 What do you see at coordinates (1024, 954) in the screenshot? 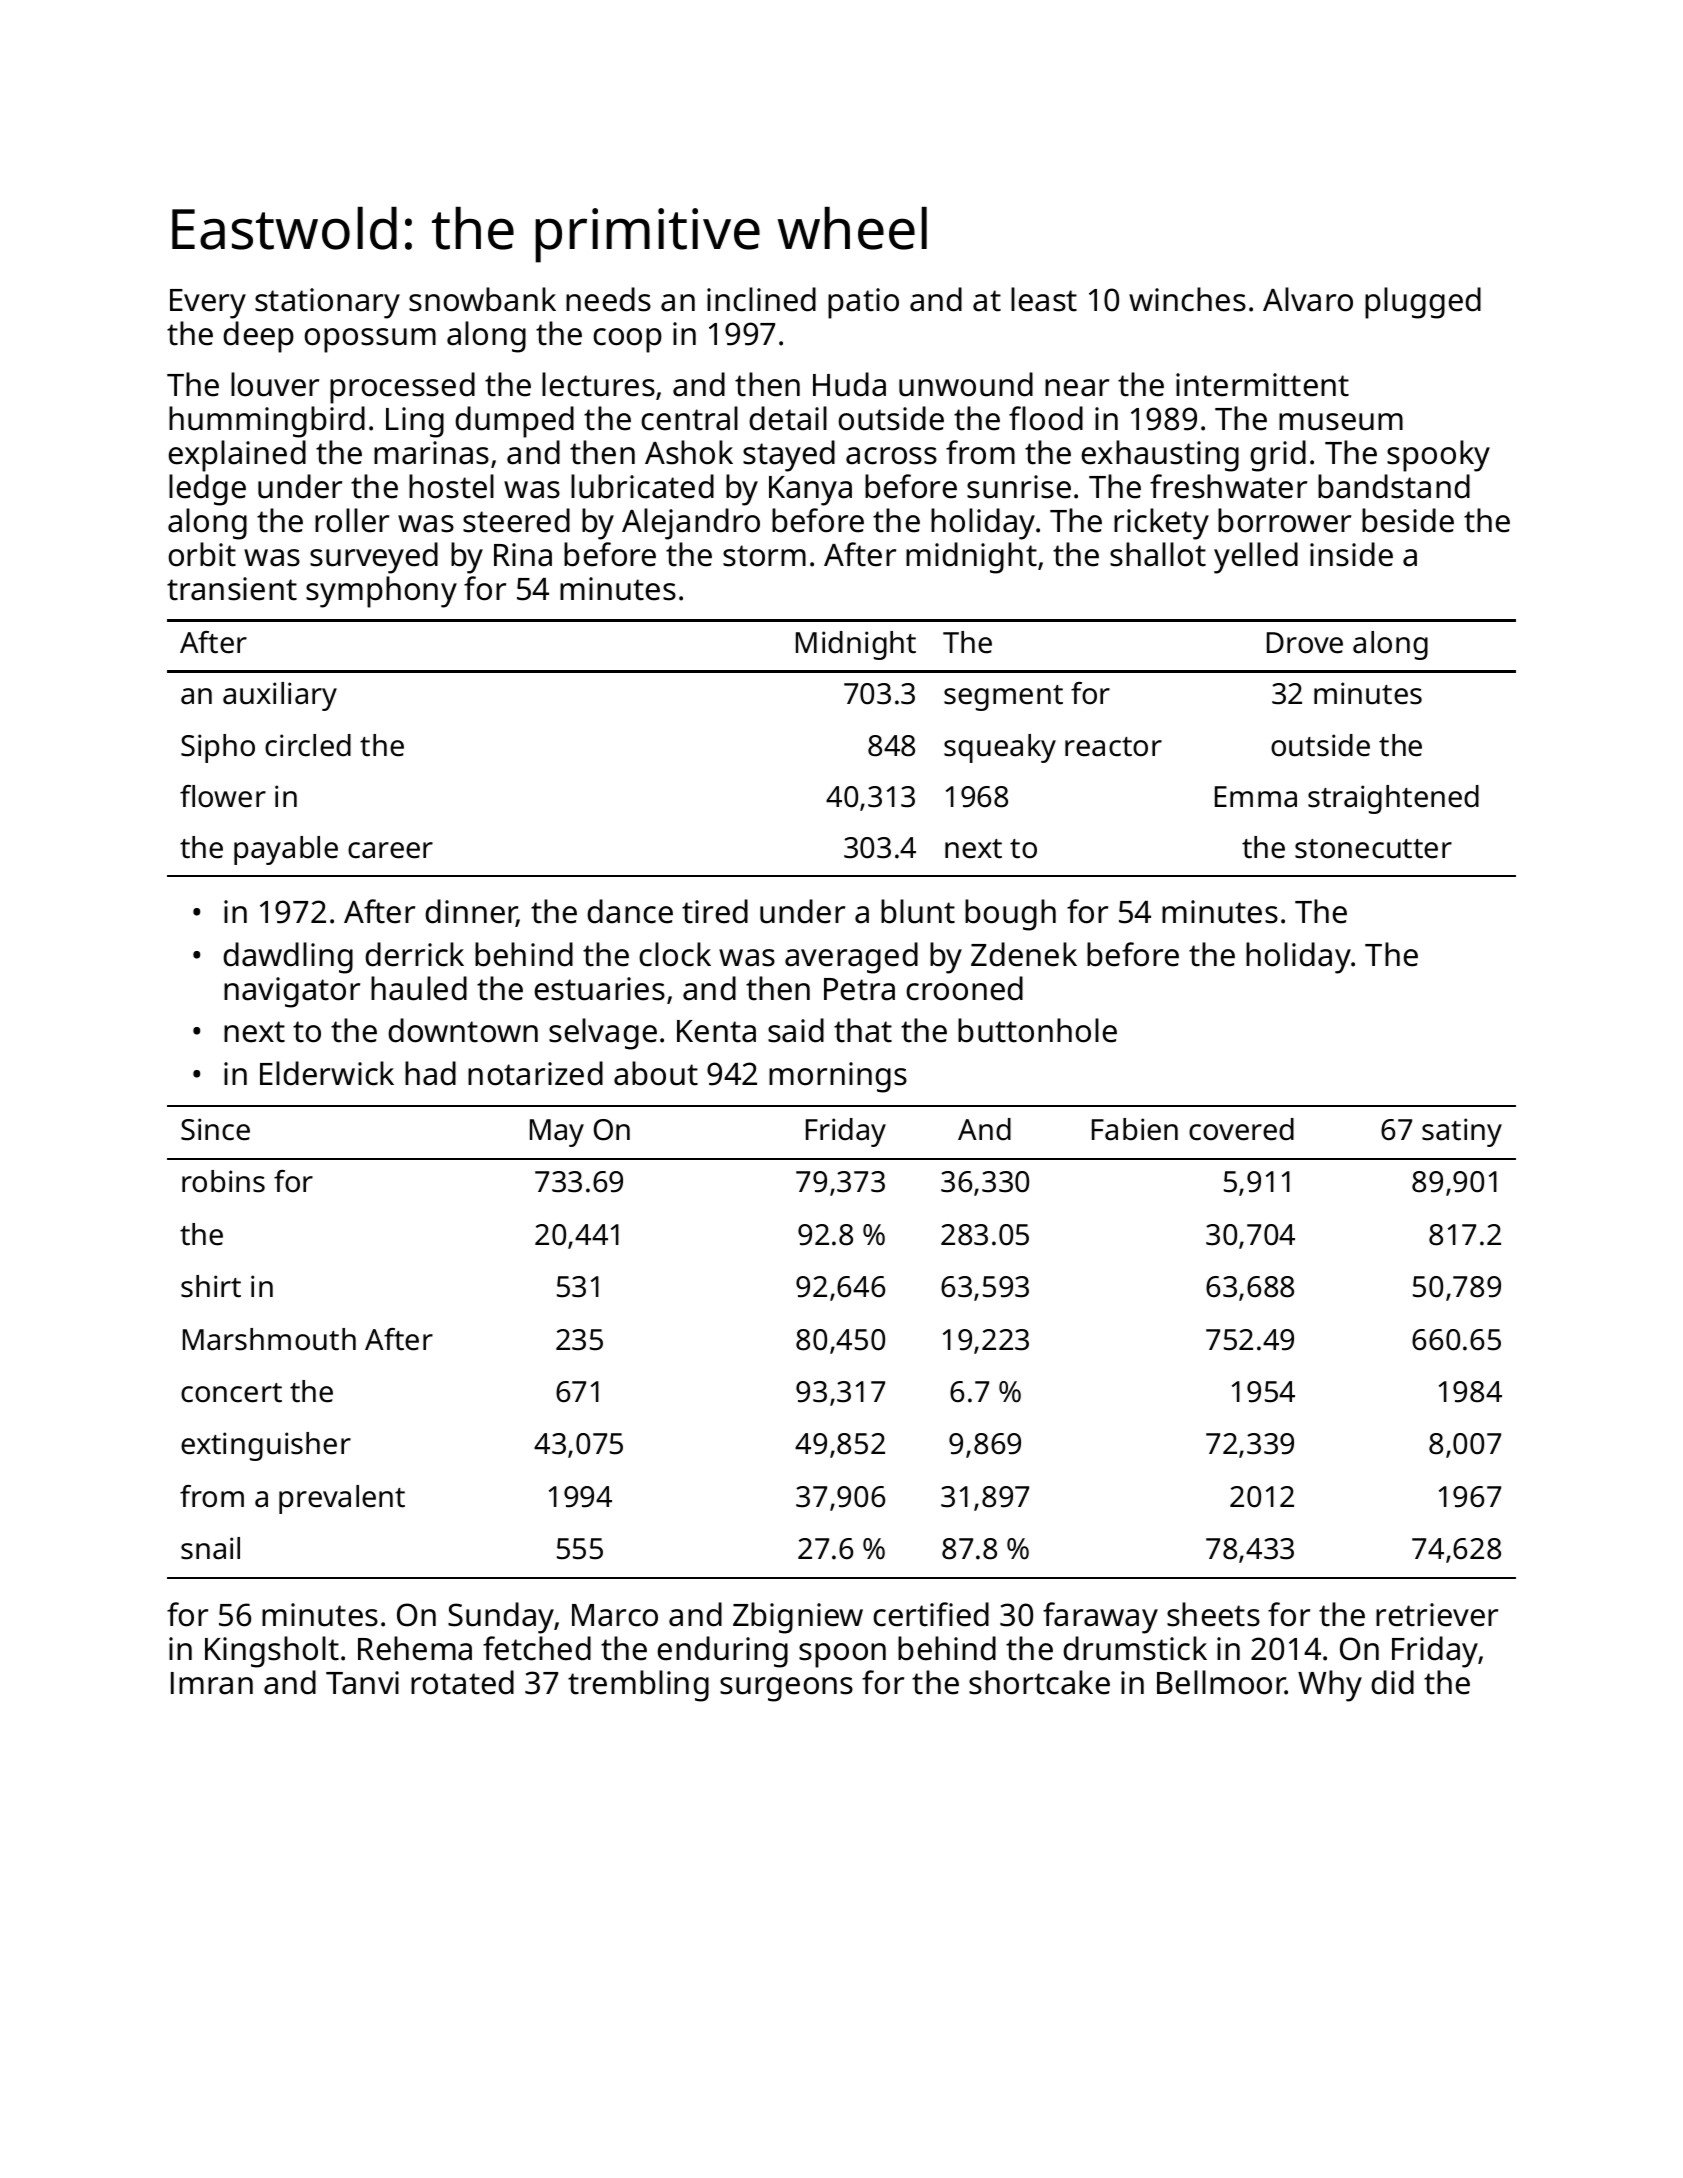
I see `Zdenek` at bounding box center [1024, 954].
